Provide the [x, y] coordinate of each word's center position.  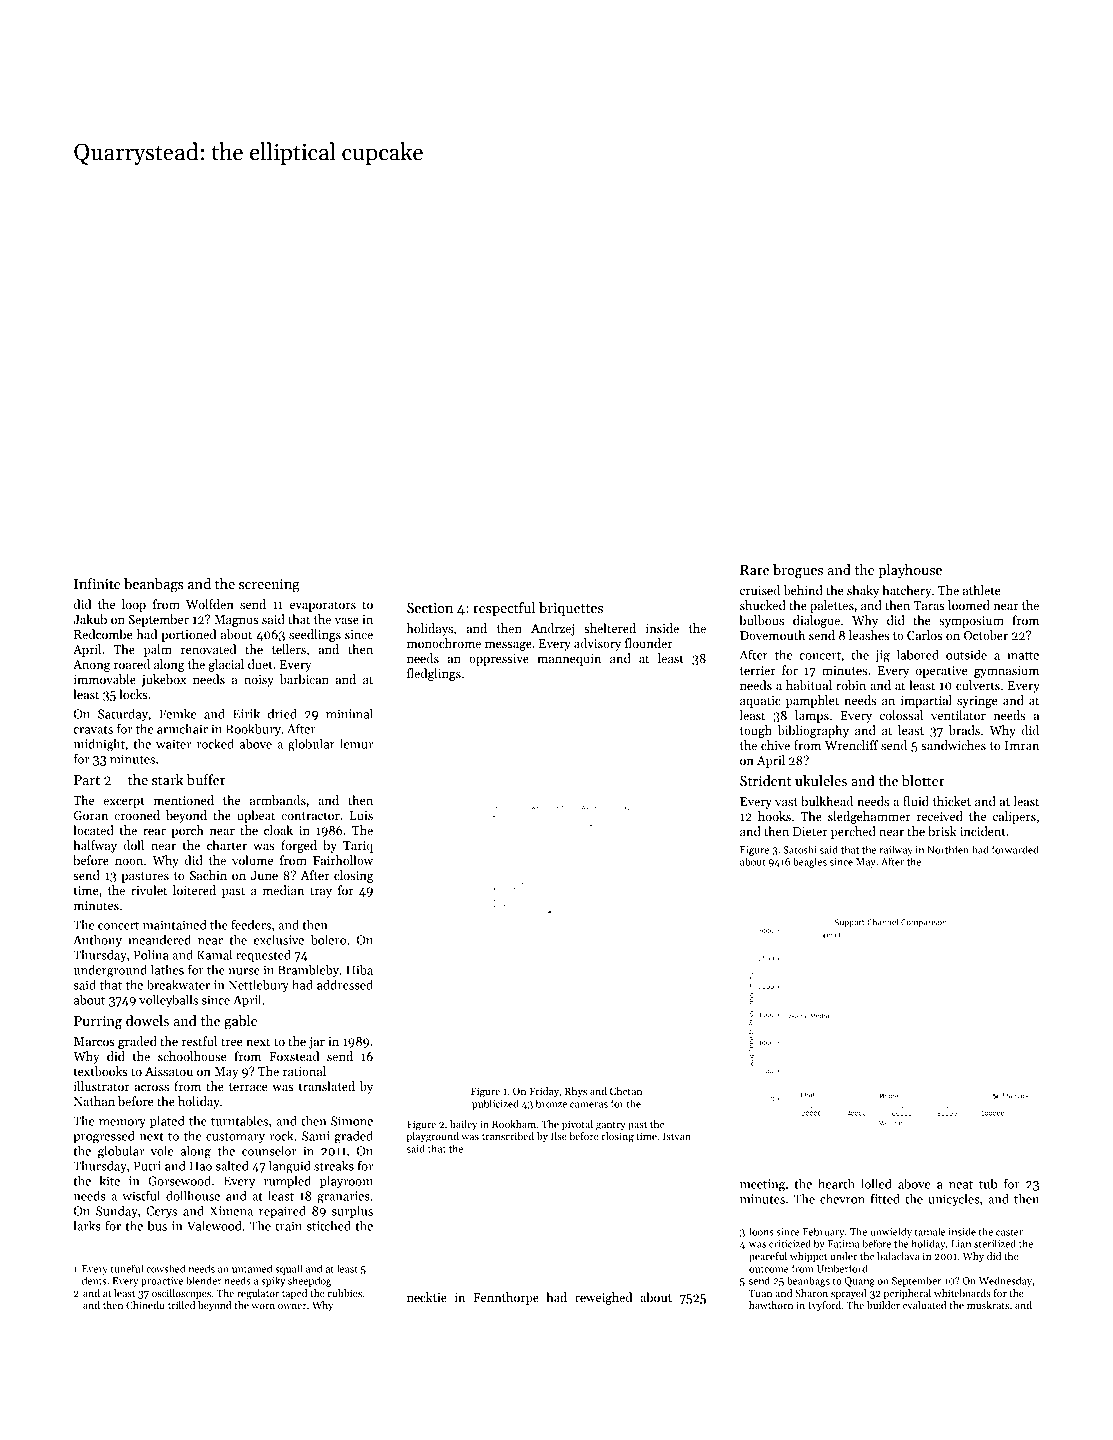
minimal [349, 713]
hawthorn [771, 1305]
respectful [504, 609]
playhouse [910, 571]
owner [292, 1306]
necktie [427, 1297]
